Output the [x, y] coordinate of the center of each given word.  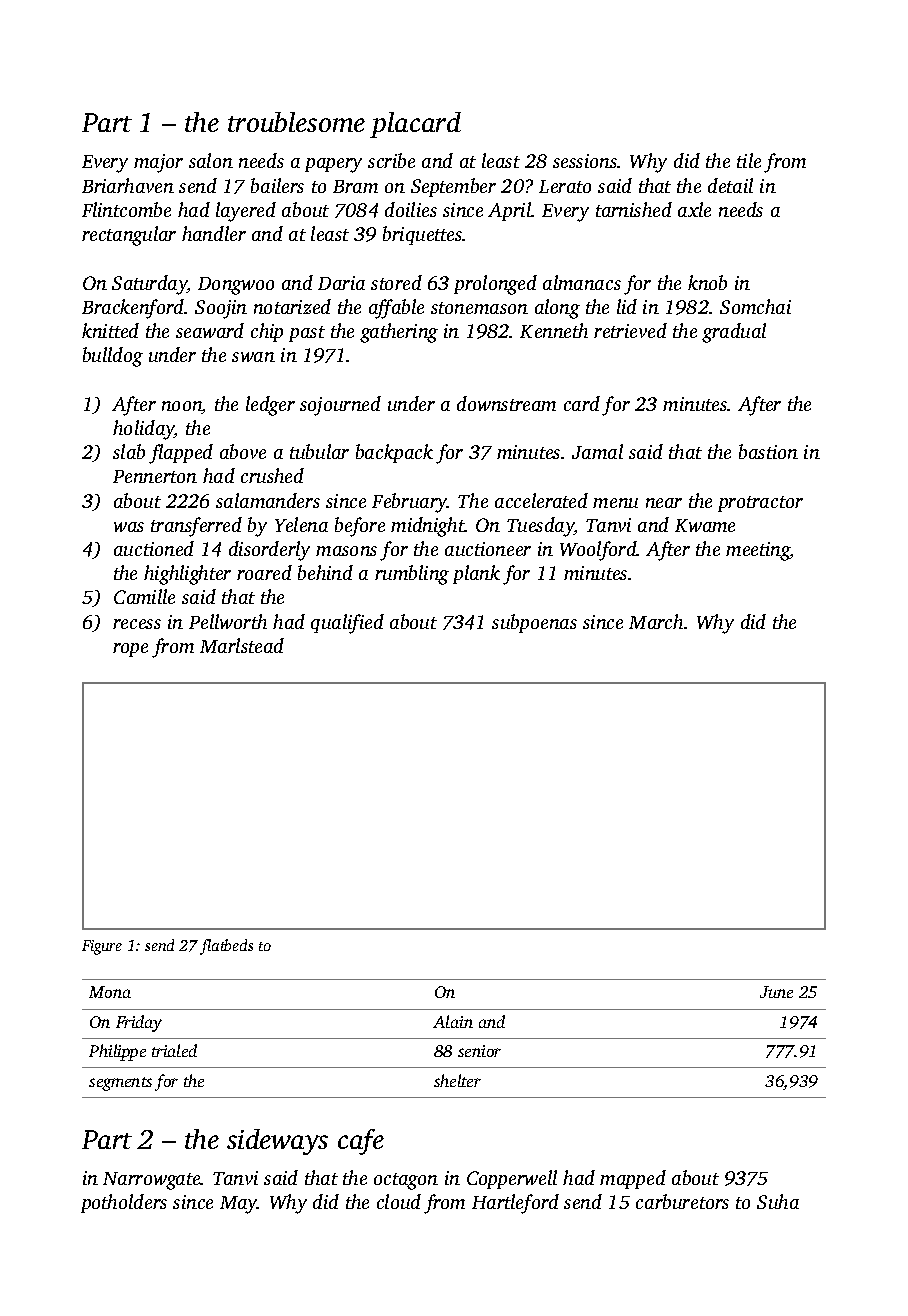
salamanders [268, 500]
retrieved [630, 330]
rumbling [412, 575]
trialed [174, 1050]
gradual [734, 333]
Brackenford [133, 309]
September [453, 187]
